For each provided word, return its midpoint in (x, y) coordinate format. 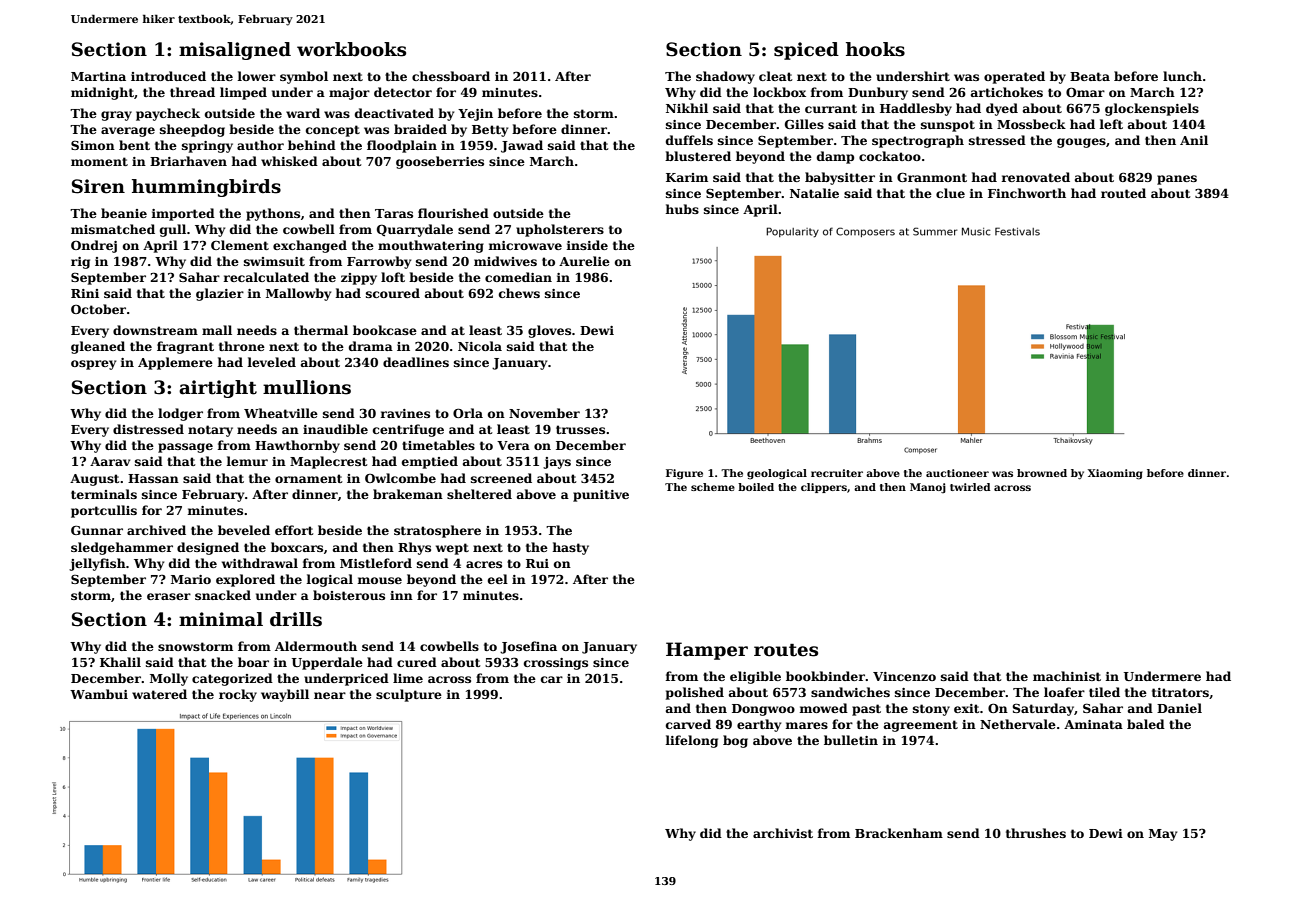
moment (99, 161)
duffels (689, 140)
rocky (238, 695)
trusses (580, 429)
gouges (1081, 143)
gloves (549, 331)
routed (1123, 193)
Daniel (1179, 708)
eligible (755, 677)
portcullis (104, 511)
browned (1042, 473)
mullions (307, 387)
